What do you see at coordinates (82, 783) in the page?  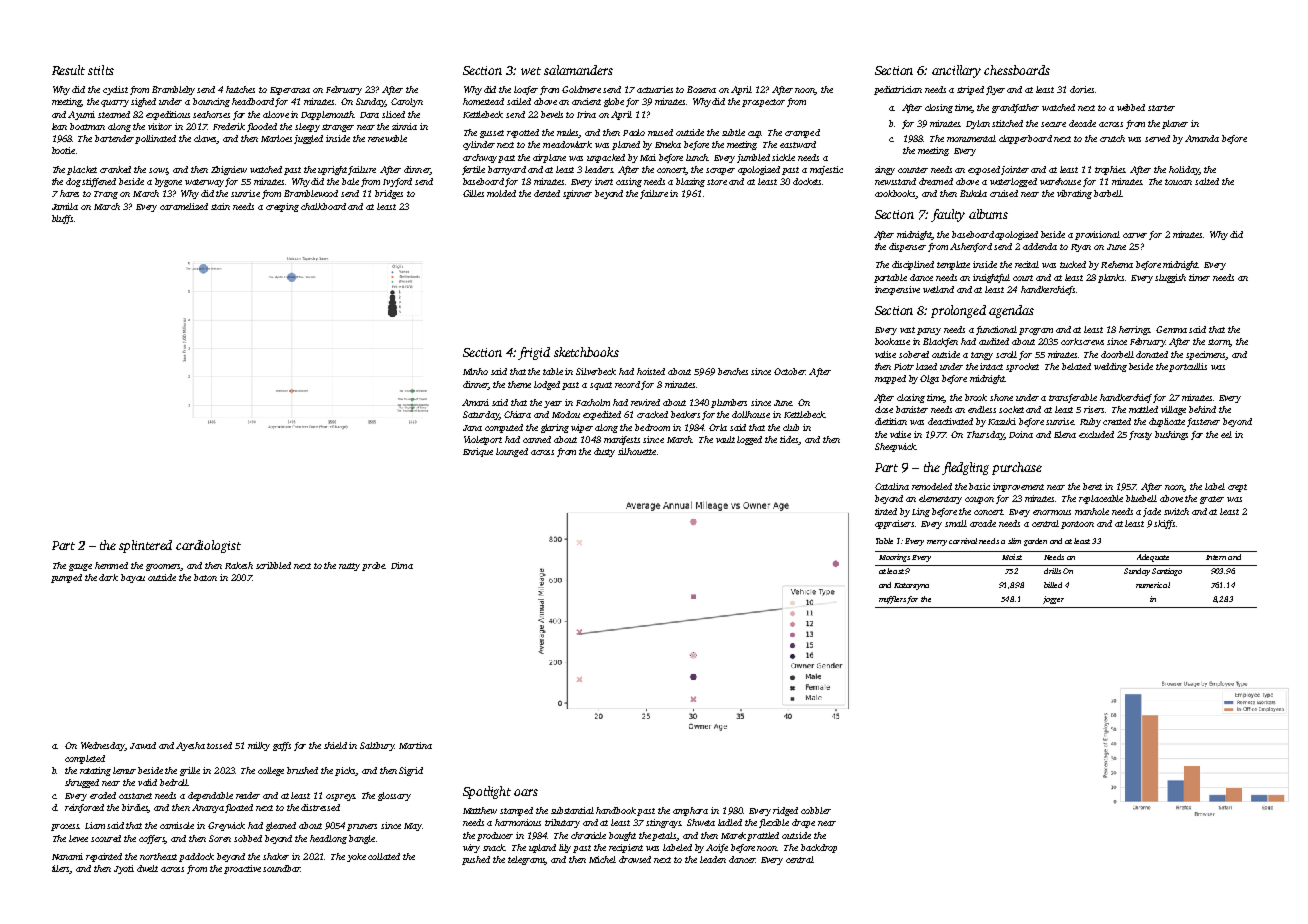 I see `shrugged` at bounding box center [82, 783].
